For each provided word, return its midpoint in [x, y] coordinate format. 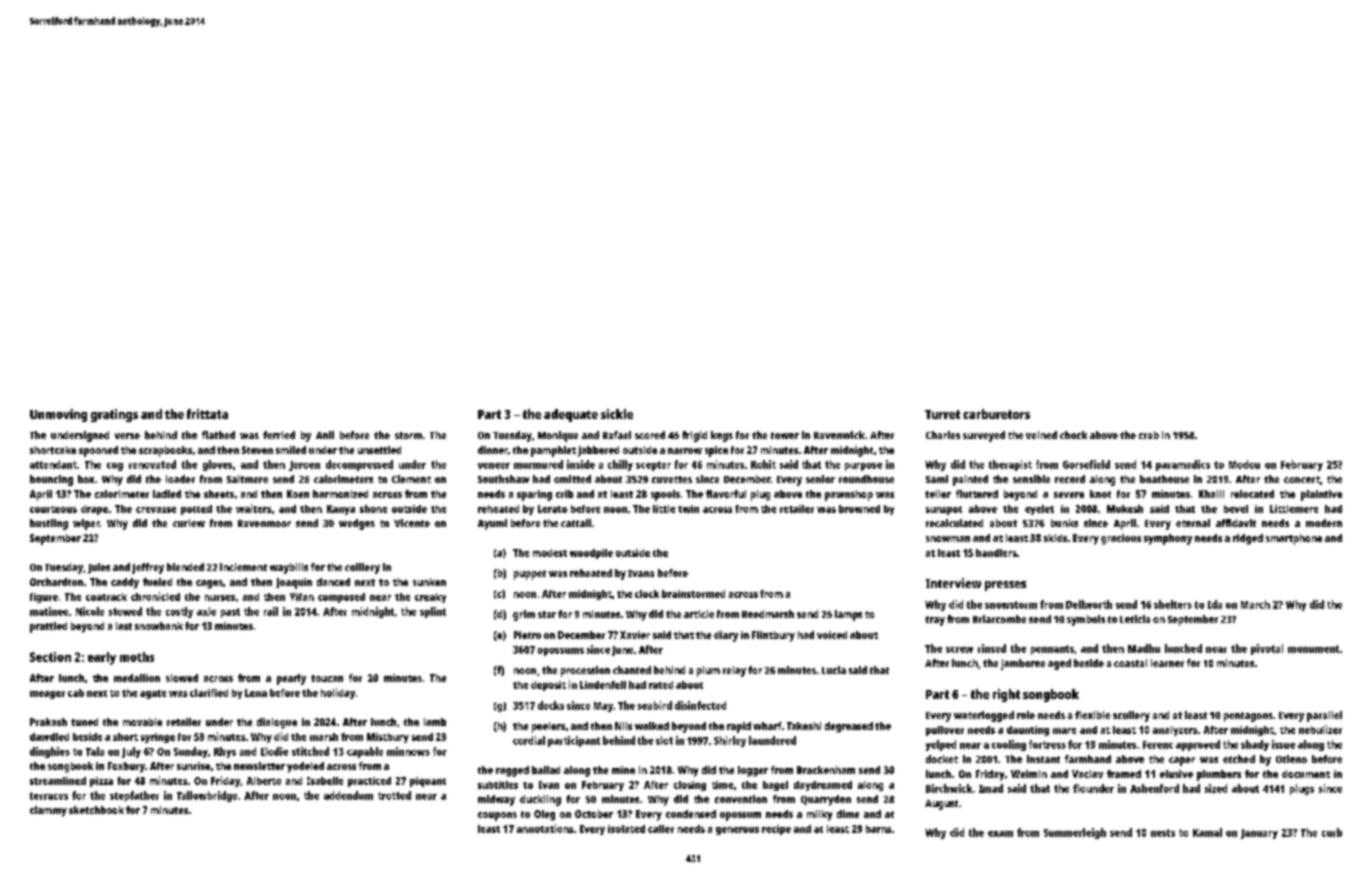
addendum [348, 795]
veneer [494, 466]
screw [959, 650]
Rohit [763, 464]
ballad [546, 770]
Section [50, 657]
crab [1149, 435]
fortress [1047, 744]
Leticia [1135, 619]
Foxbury [126, 767]
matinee [49, 611]
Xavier [635, 635]
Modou [1244, 464]
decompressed [359, 465]
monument [1313, 649]
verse [127, 436]
